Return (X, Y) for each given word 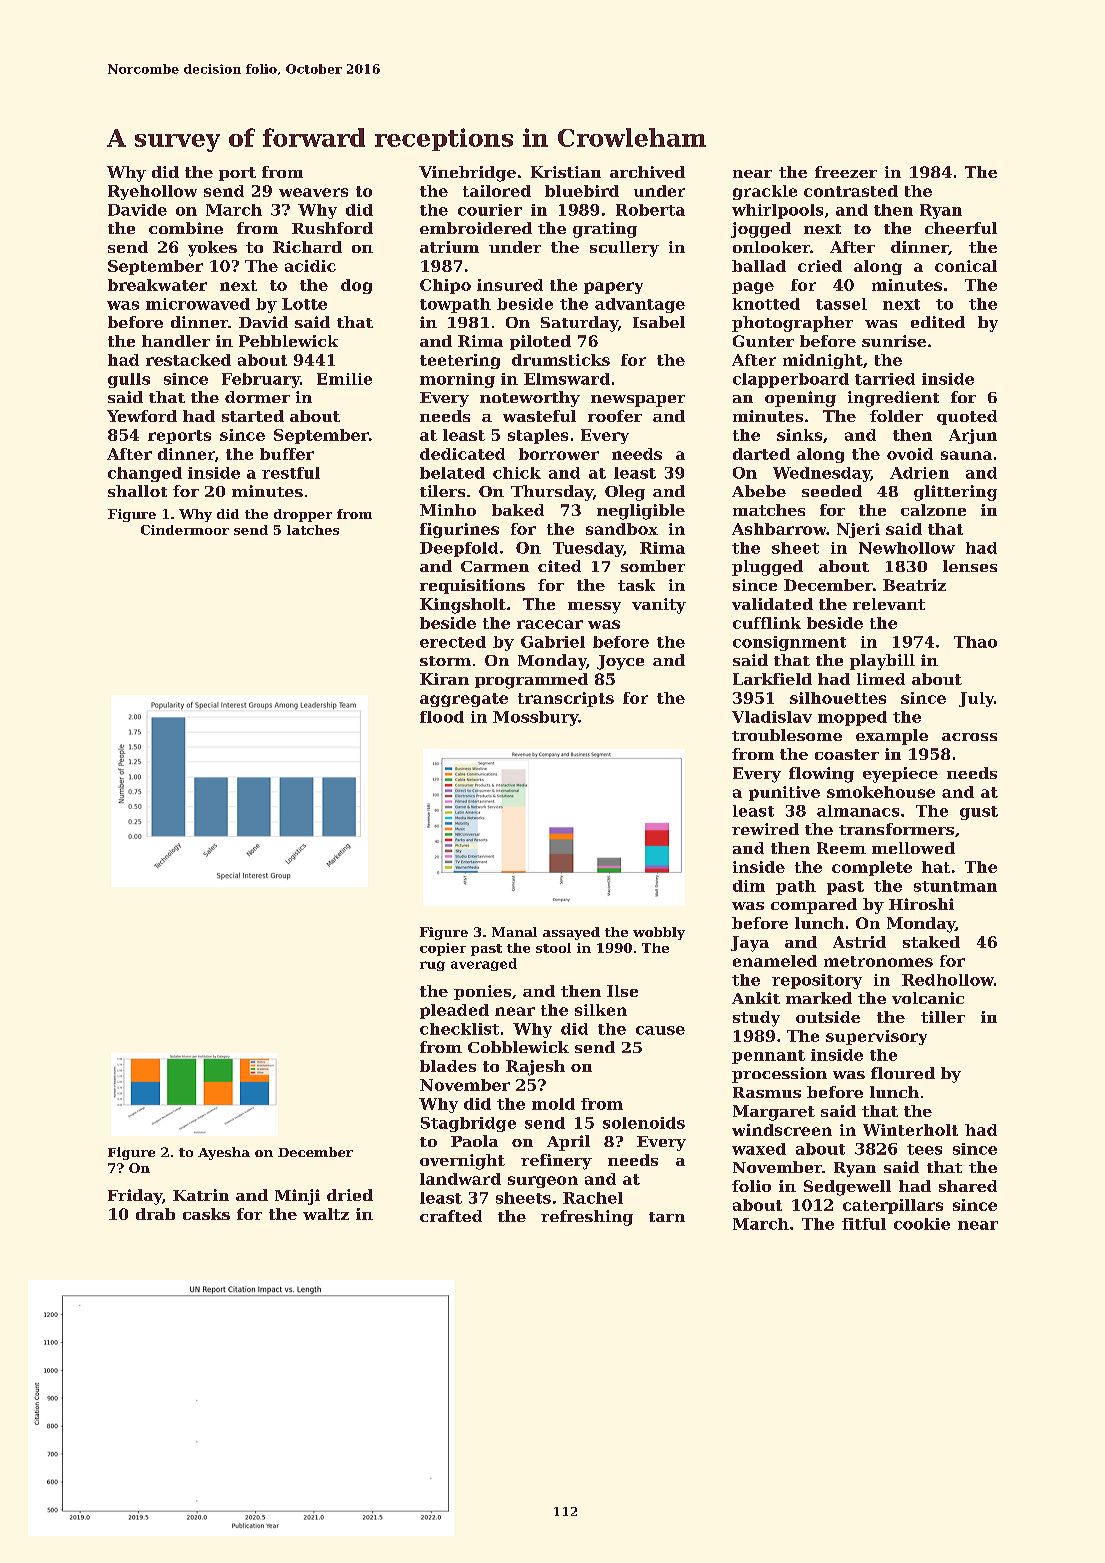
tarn (667, 1217)
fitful (864, 1224)
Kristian (566, 172)
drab (155, 1214)
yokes (212, 249)
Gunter (763, 341)
